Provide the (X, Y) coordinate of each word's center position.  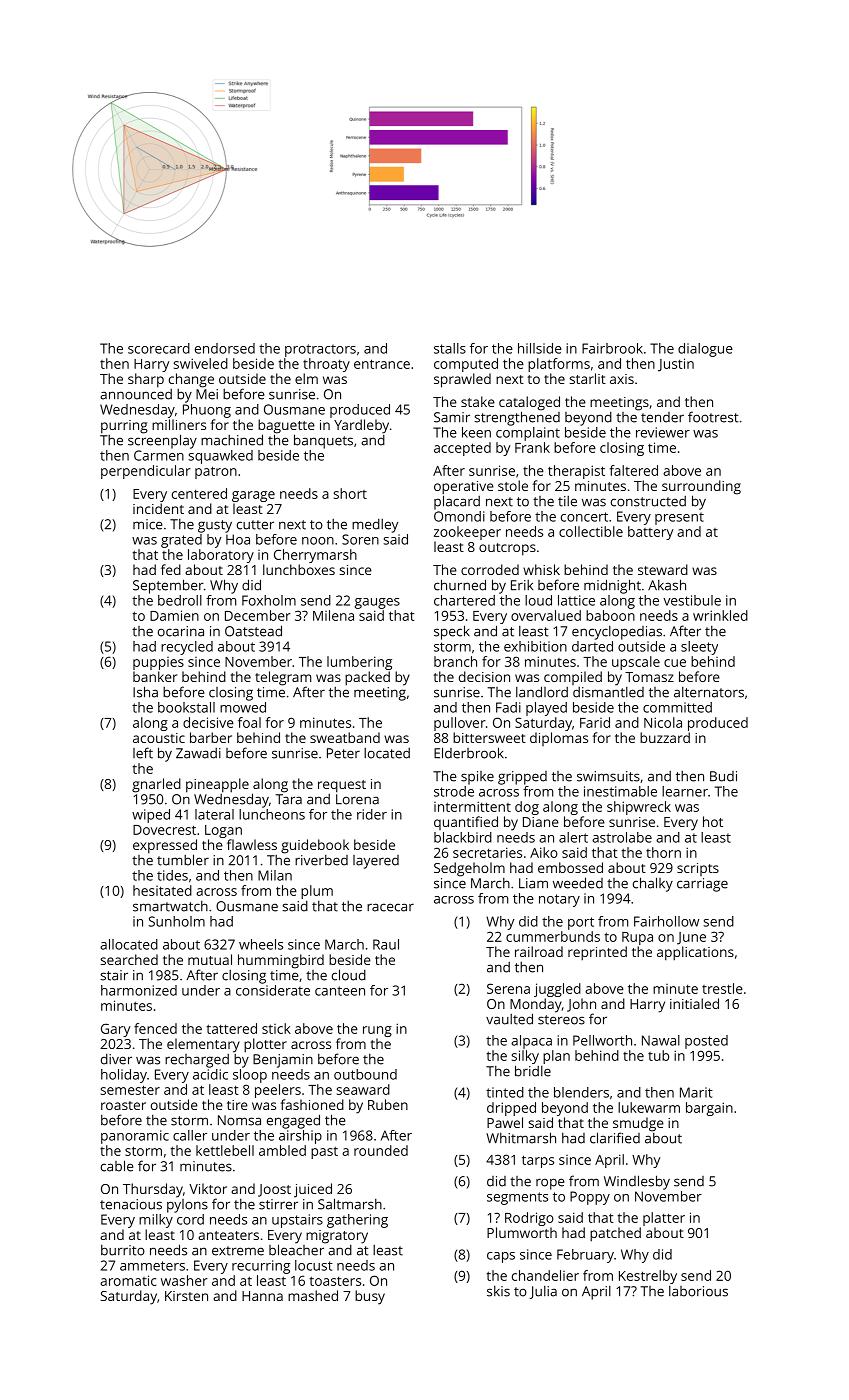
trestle (722, 988)
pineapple (217, 785)
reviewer (663, 432)
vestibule (692, 600)
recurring (261, 1267)
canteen (340, 991)
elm (306, 378)
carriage (702, 885)
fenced (155, 1028)
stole (513, 485)
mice (148, 524)
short (350, 493)
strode (454, 791)
